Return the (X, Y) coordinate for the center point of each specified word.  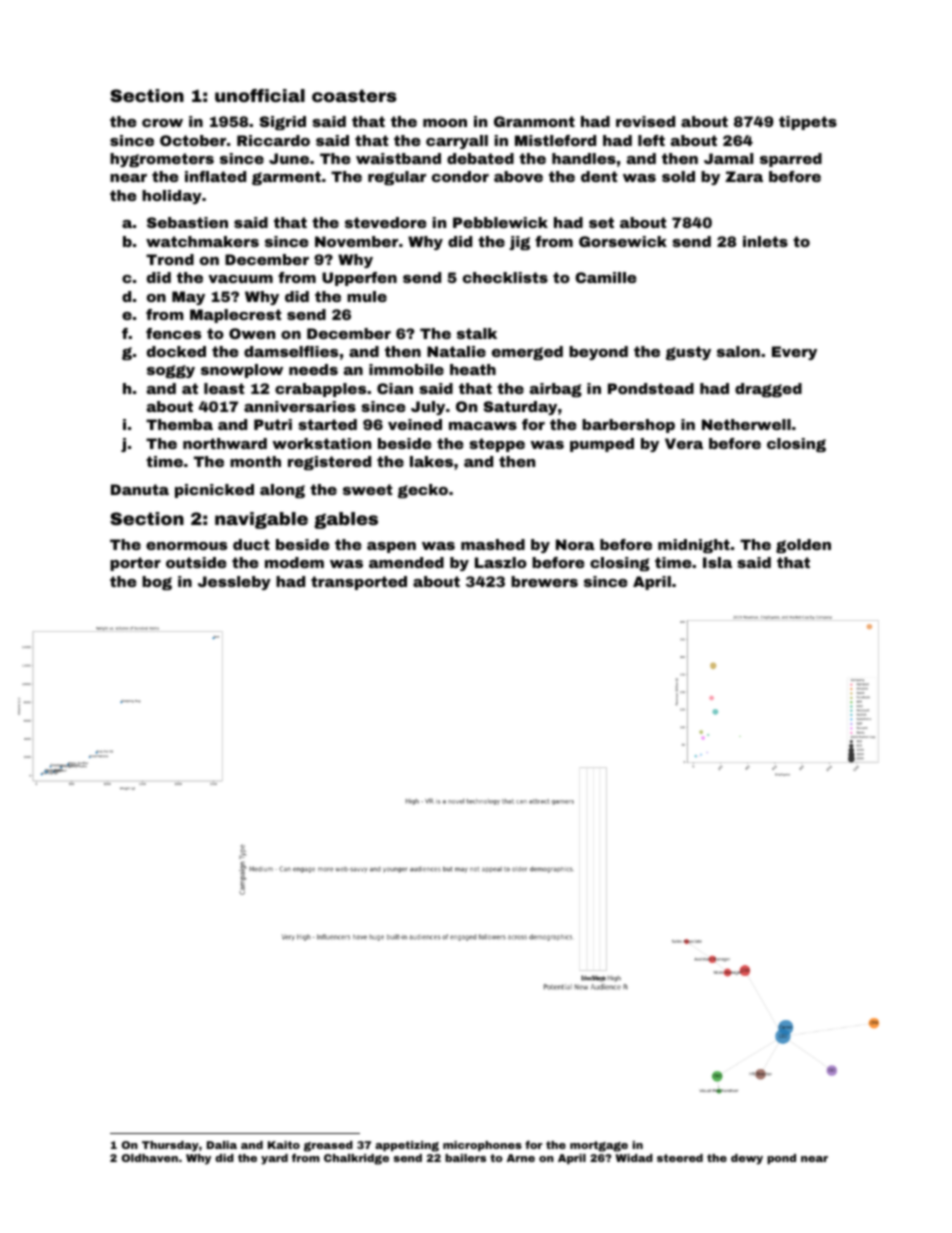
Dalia (222, 1145)
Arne (521, 1158)
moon (445, 123)
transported (359, 583)
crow (162, 123)
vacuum (240, 279)
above (518, 176)
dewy (747, 1159)
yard (274, 1159)
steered (680, 1158)
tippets (808, 123)
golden (803, 546)
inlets (765, 241)
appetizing (407, 1146)
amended (406, 562)
